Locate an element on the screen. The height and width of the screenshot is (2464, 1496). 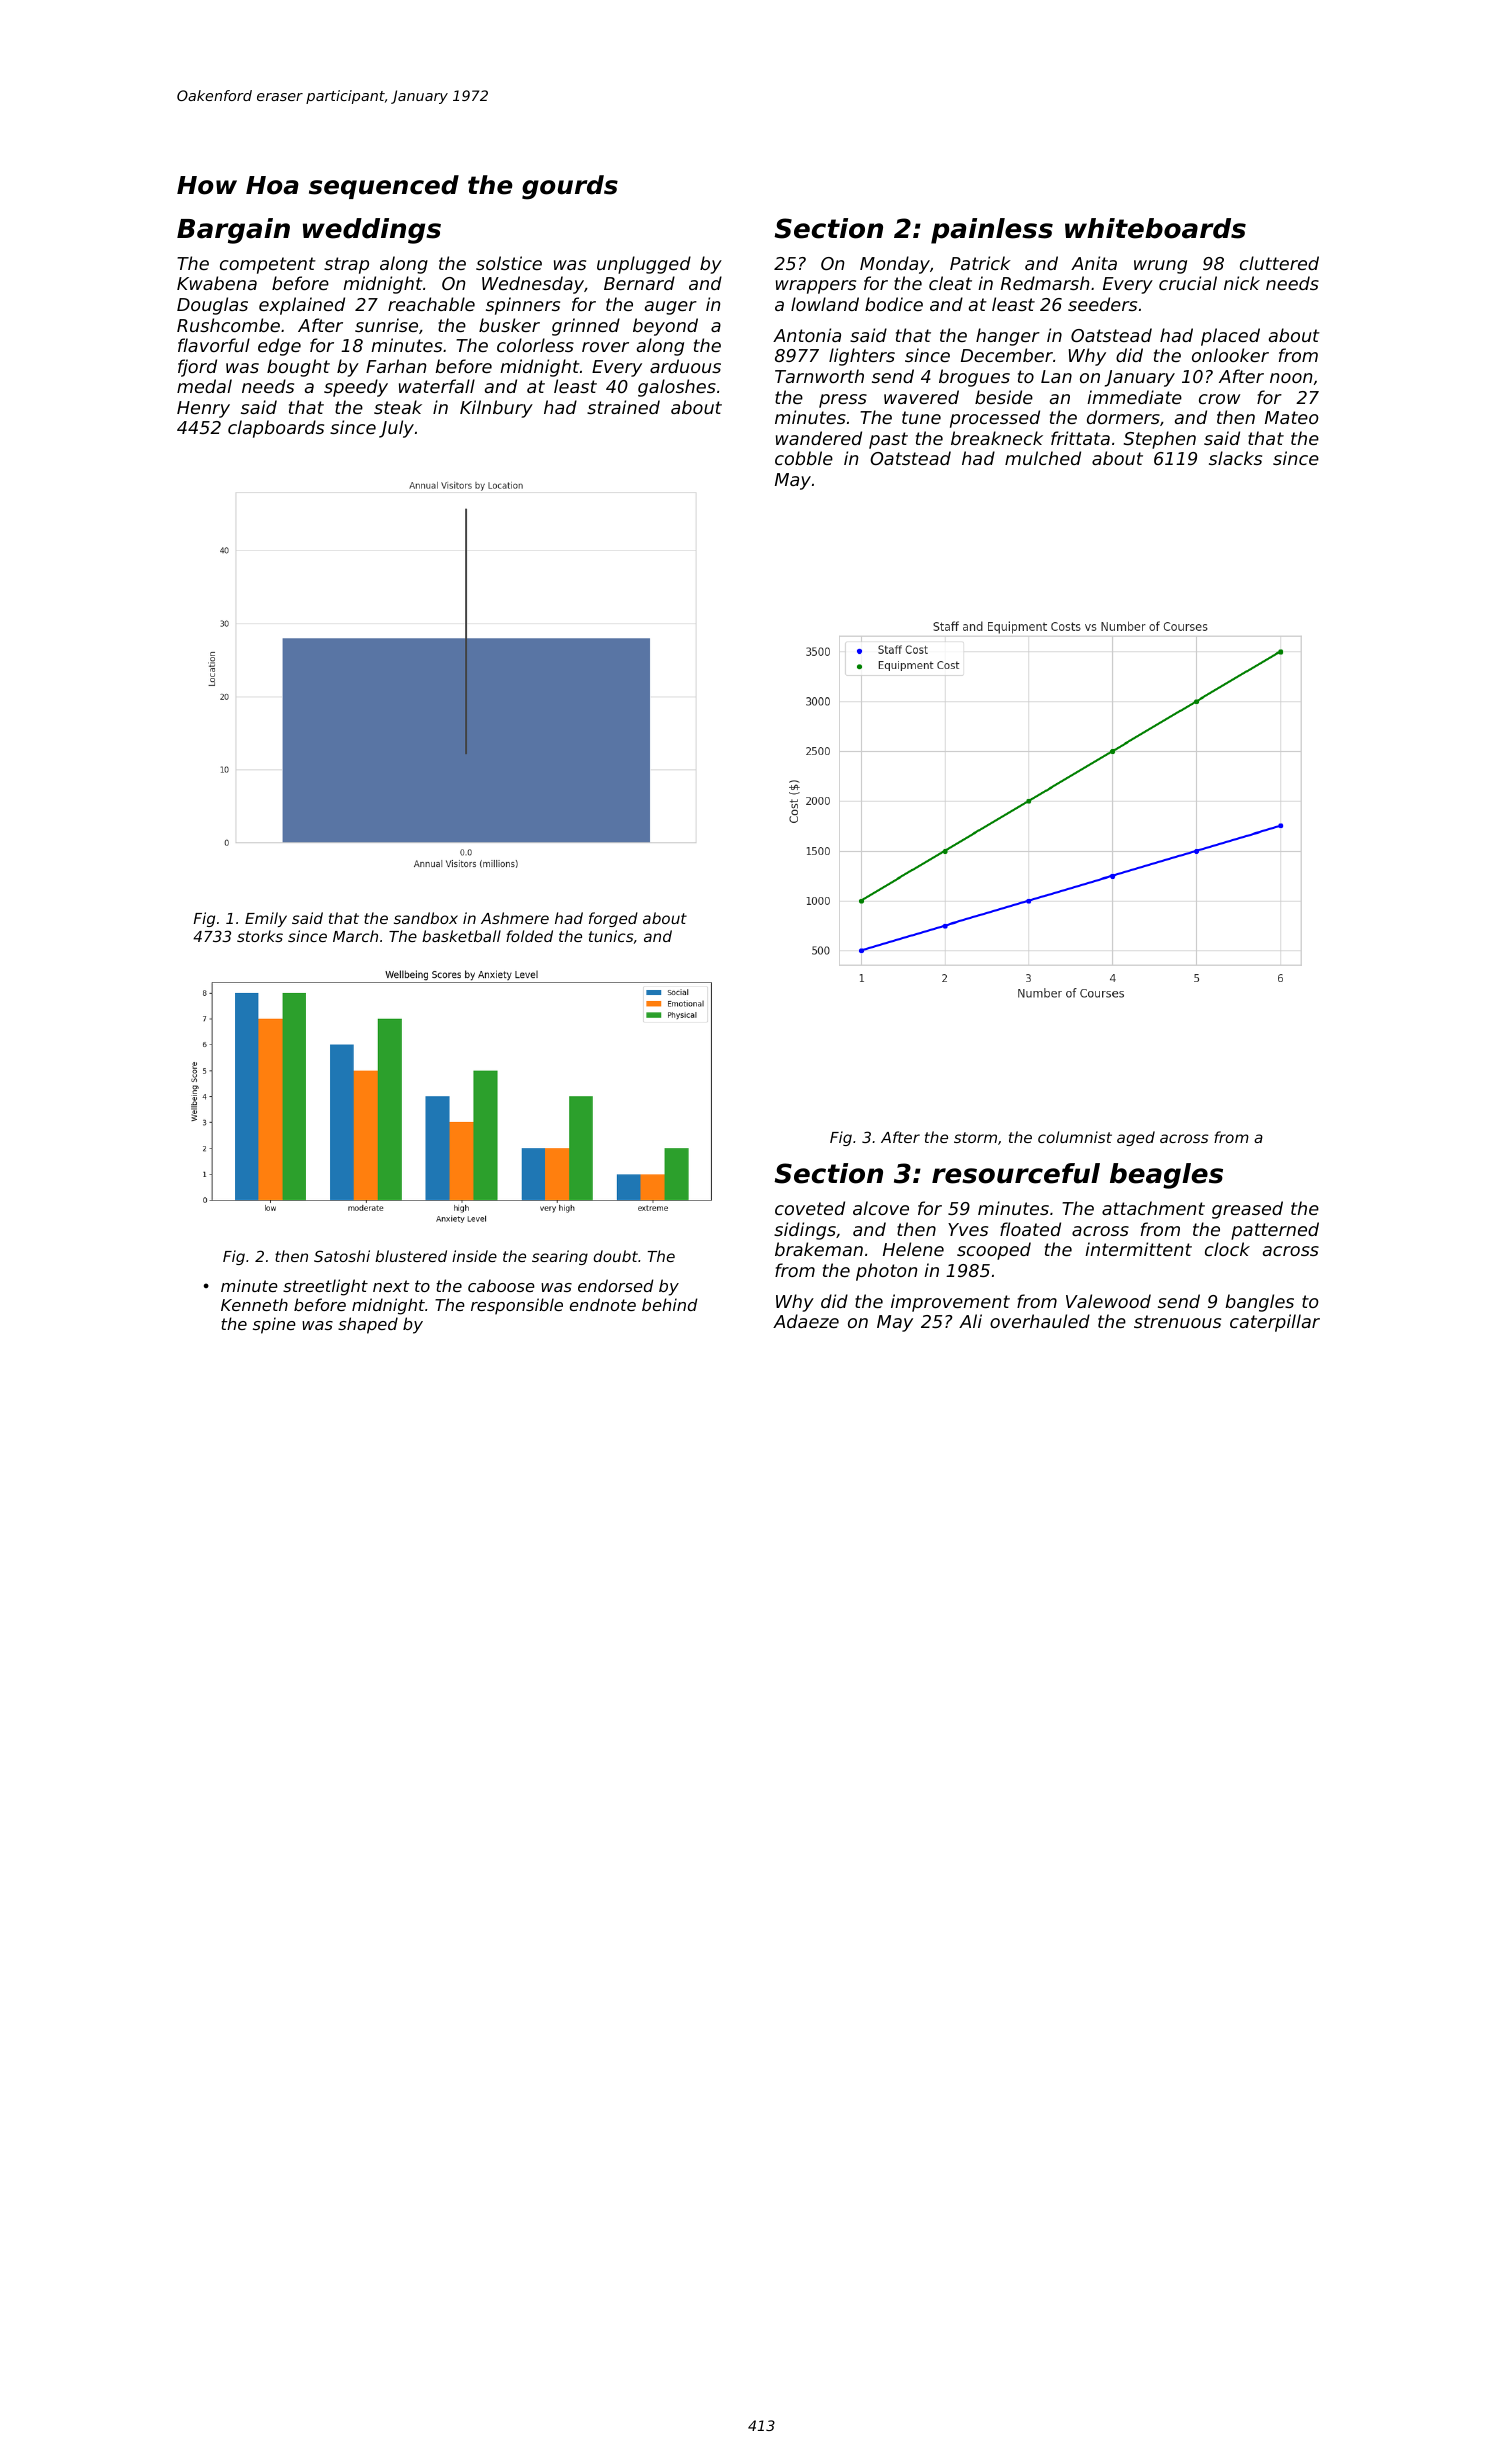
seeders is located at coordinates (1102, 304).
